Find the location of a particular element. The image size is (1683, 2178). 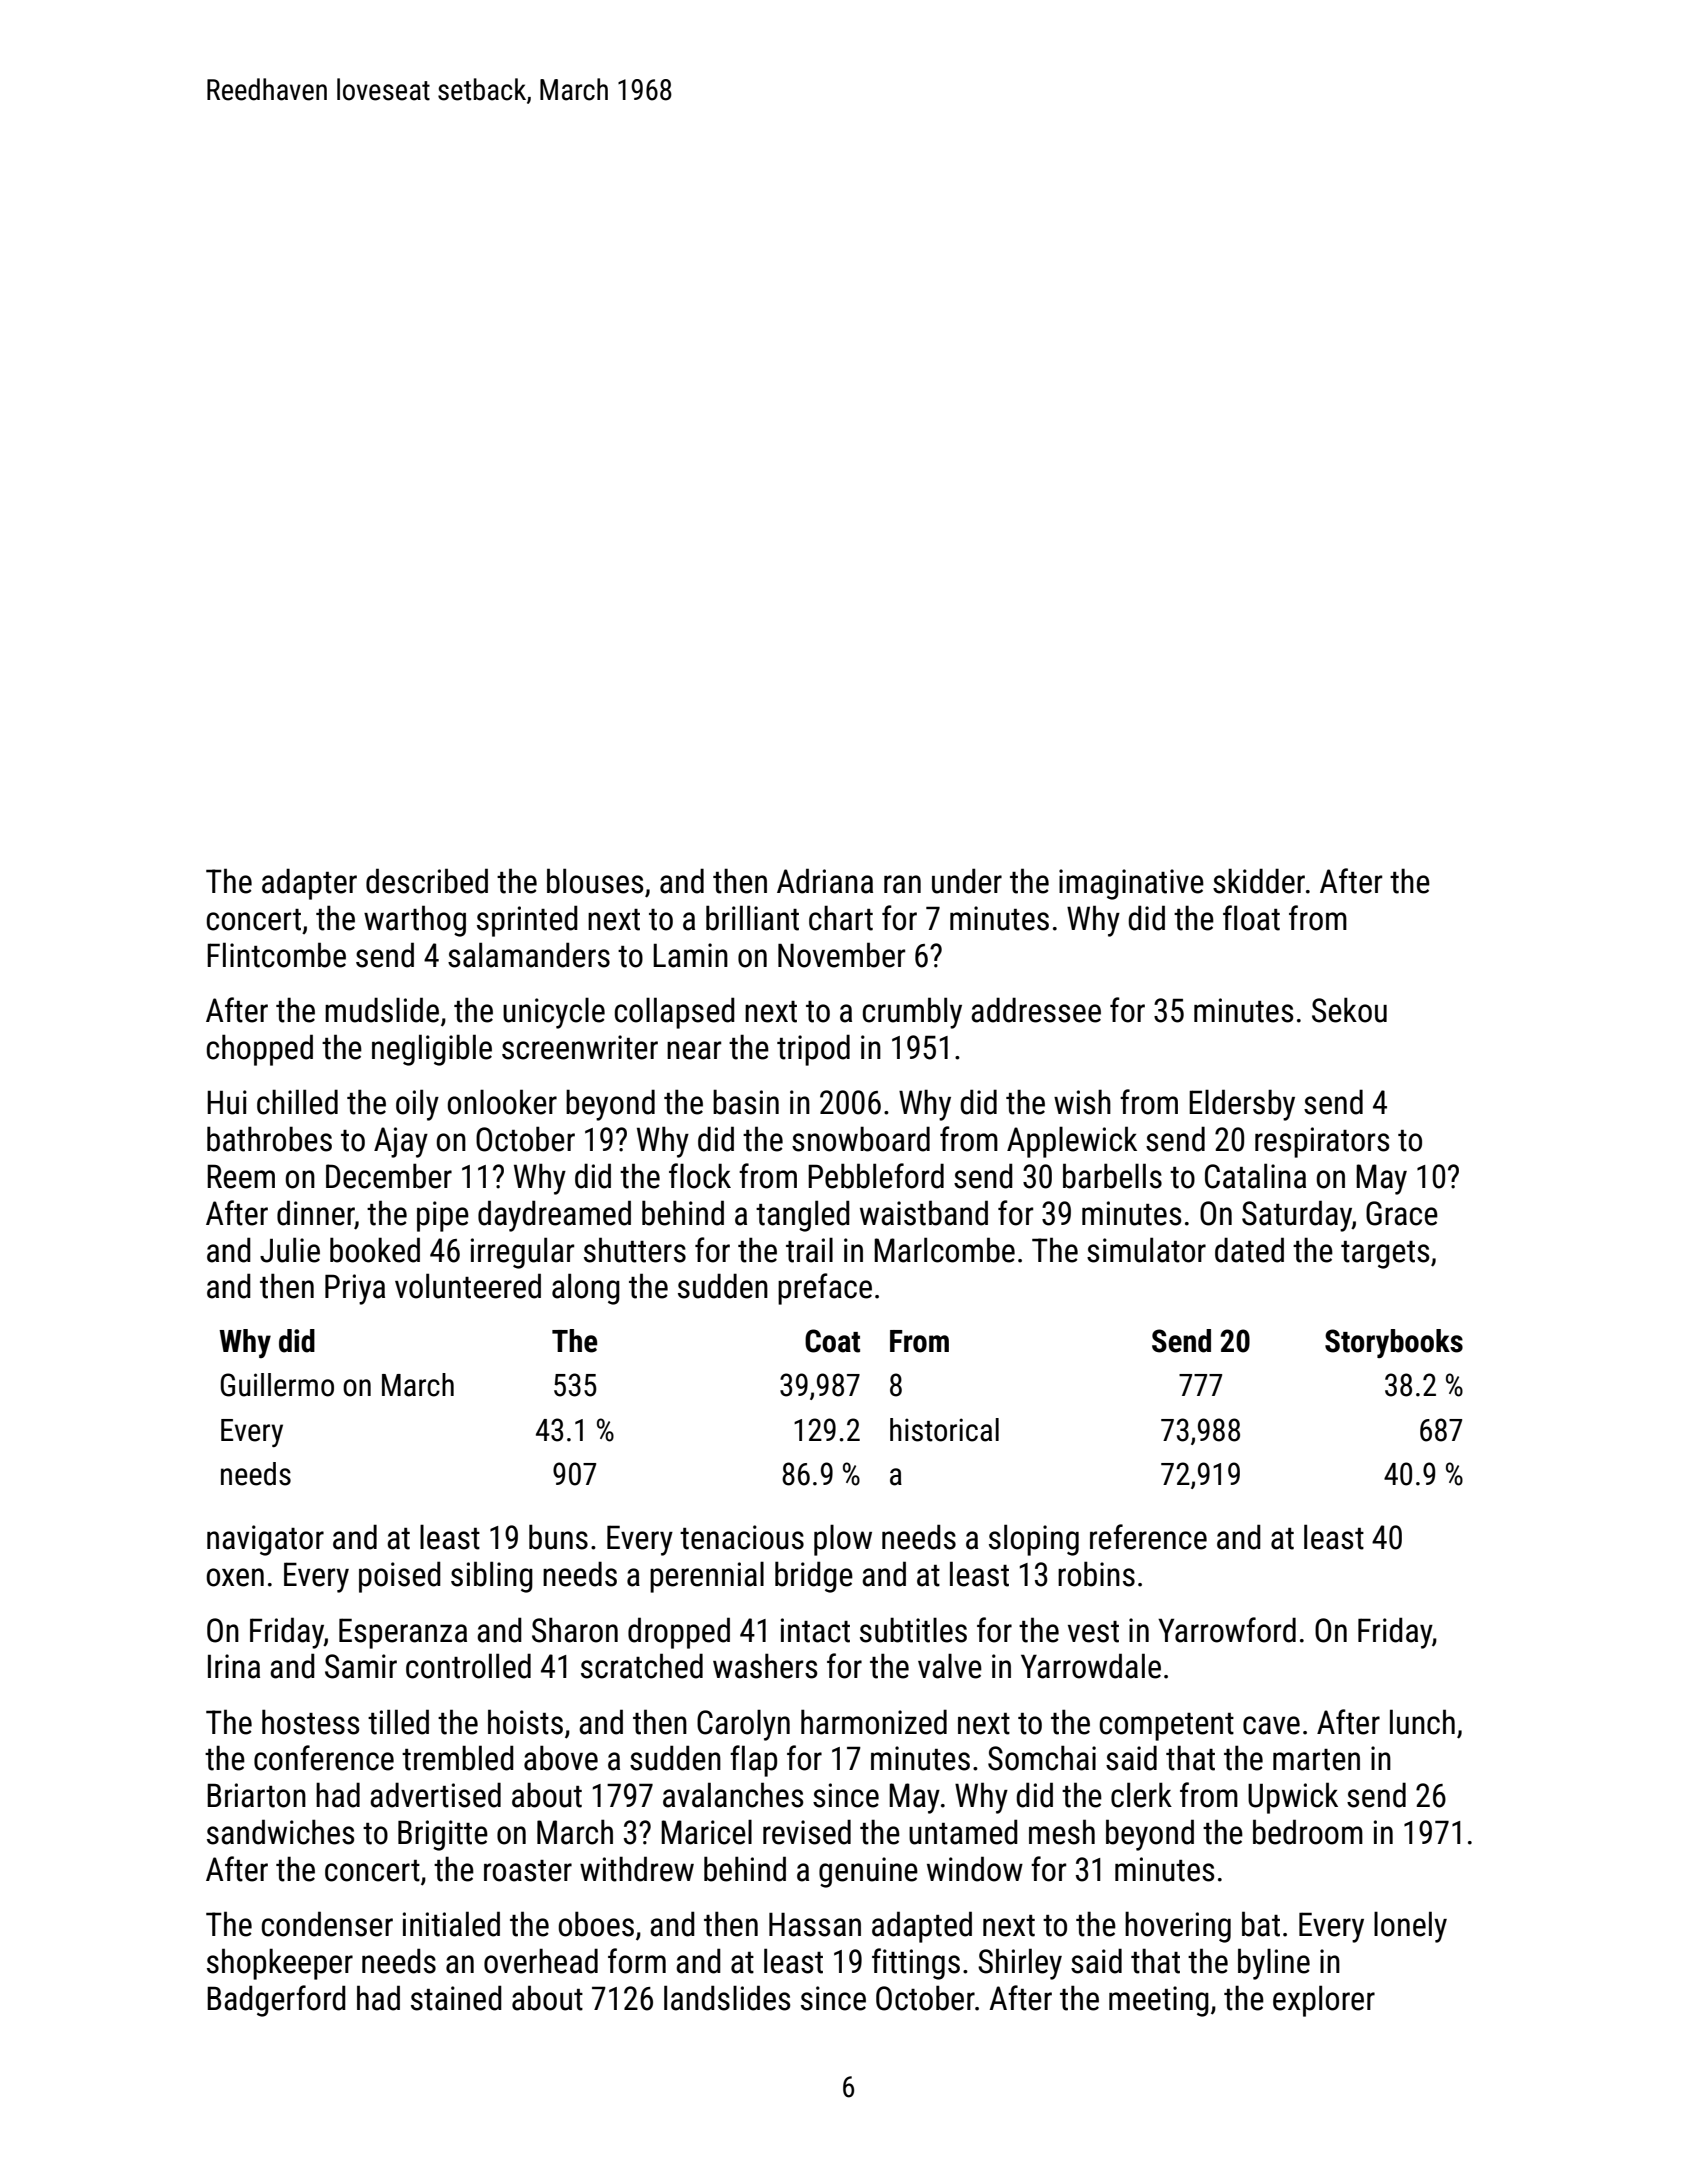

Flintcombe is located at coordinates (276, 955).
